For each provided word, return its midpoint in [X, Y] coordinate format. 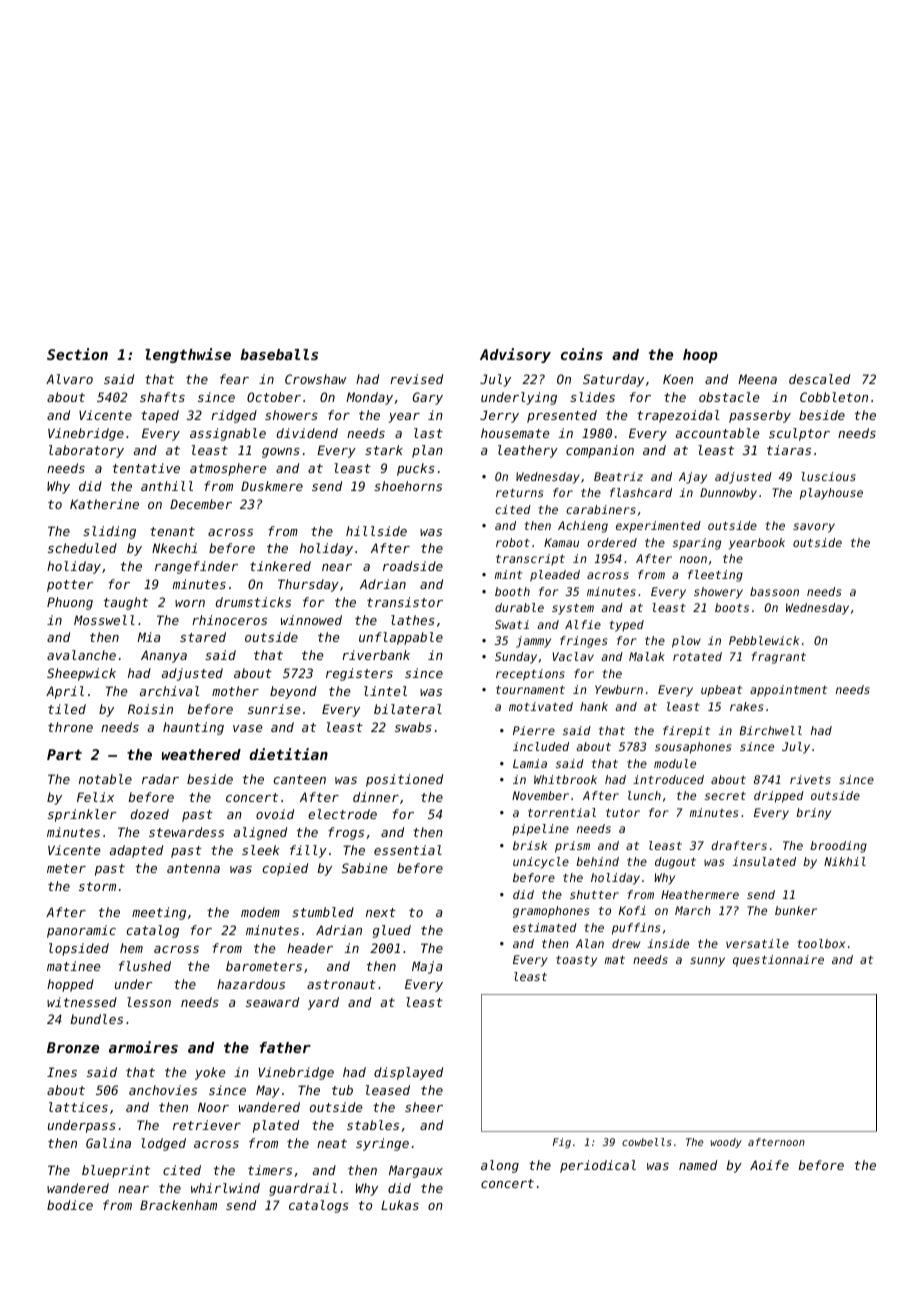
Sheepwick [81, 674]
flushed [145, 966]
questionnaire [778, 961]
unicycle [541, 863]
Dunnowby [728, 494]
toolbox [821, 943]
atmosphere [228, 469]
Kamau [561, 542]
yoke [210, 1073]
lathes [413, 620]
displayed [408, 1073]
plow [686, 642]
